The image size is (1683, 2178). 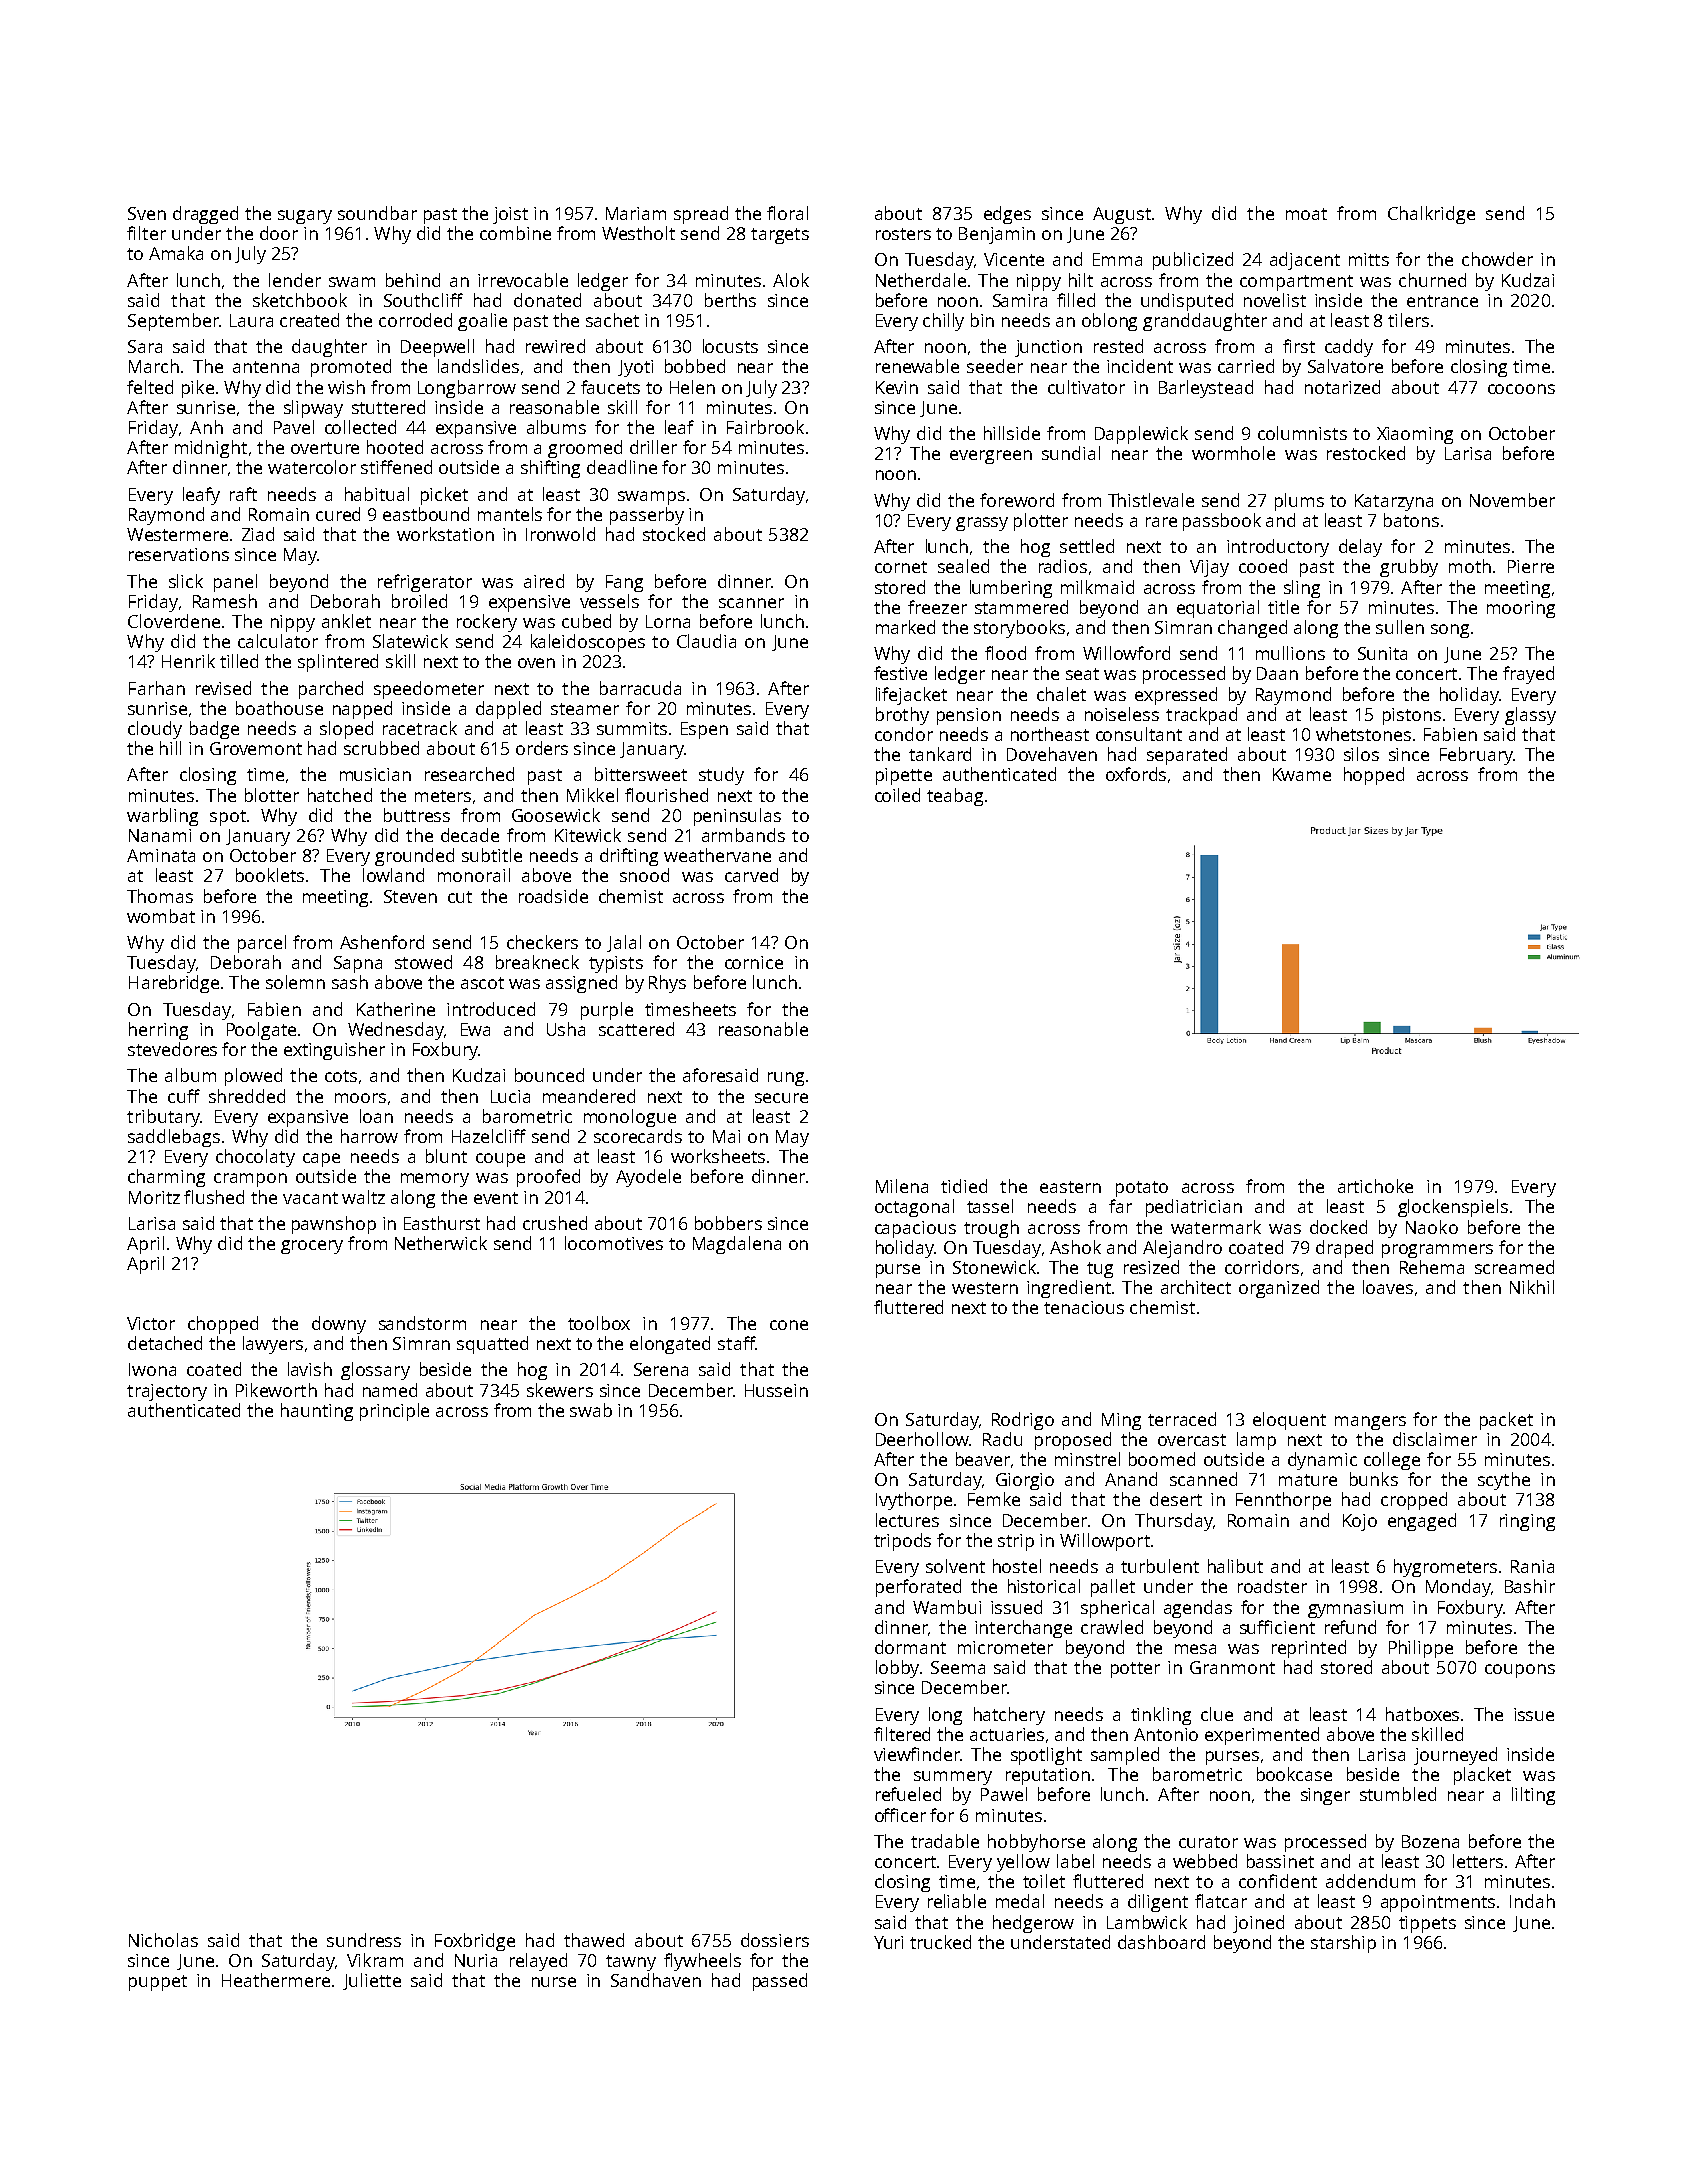 I want to click on trajectory, so click(x=167, y=1392).
